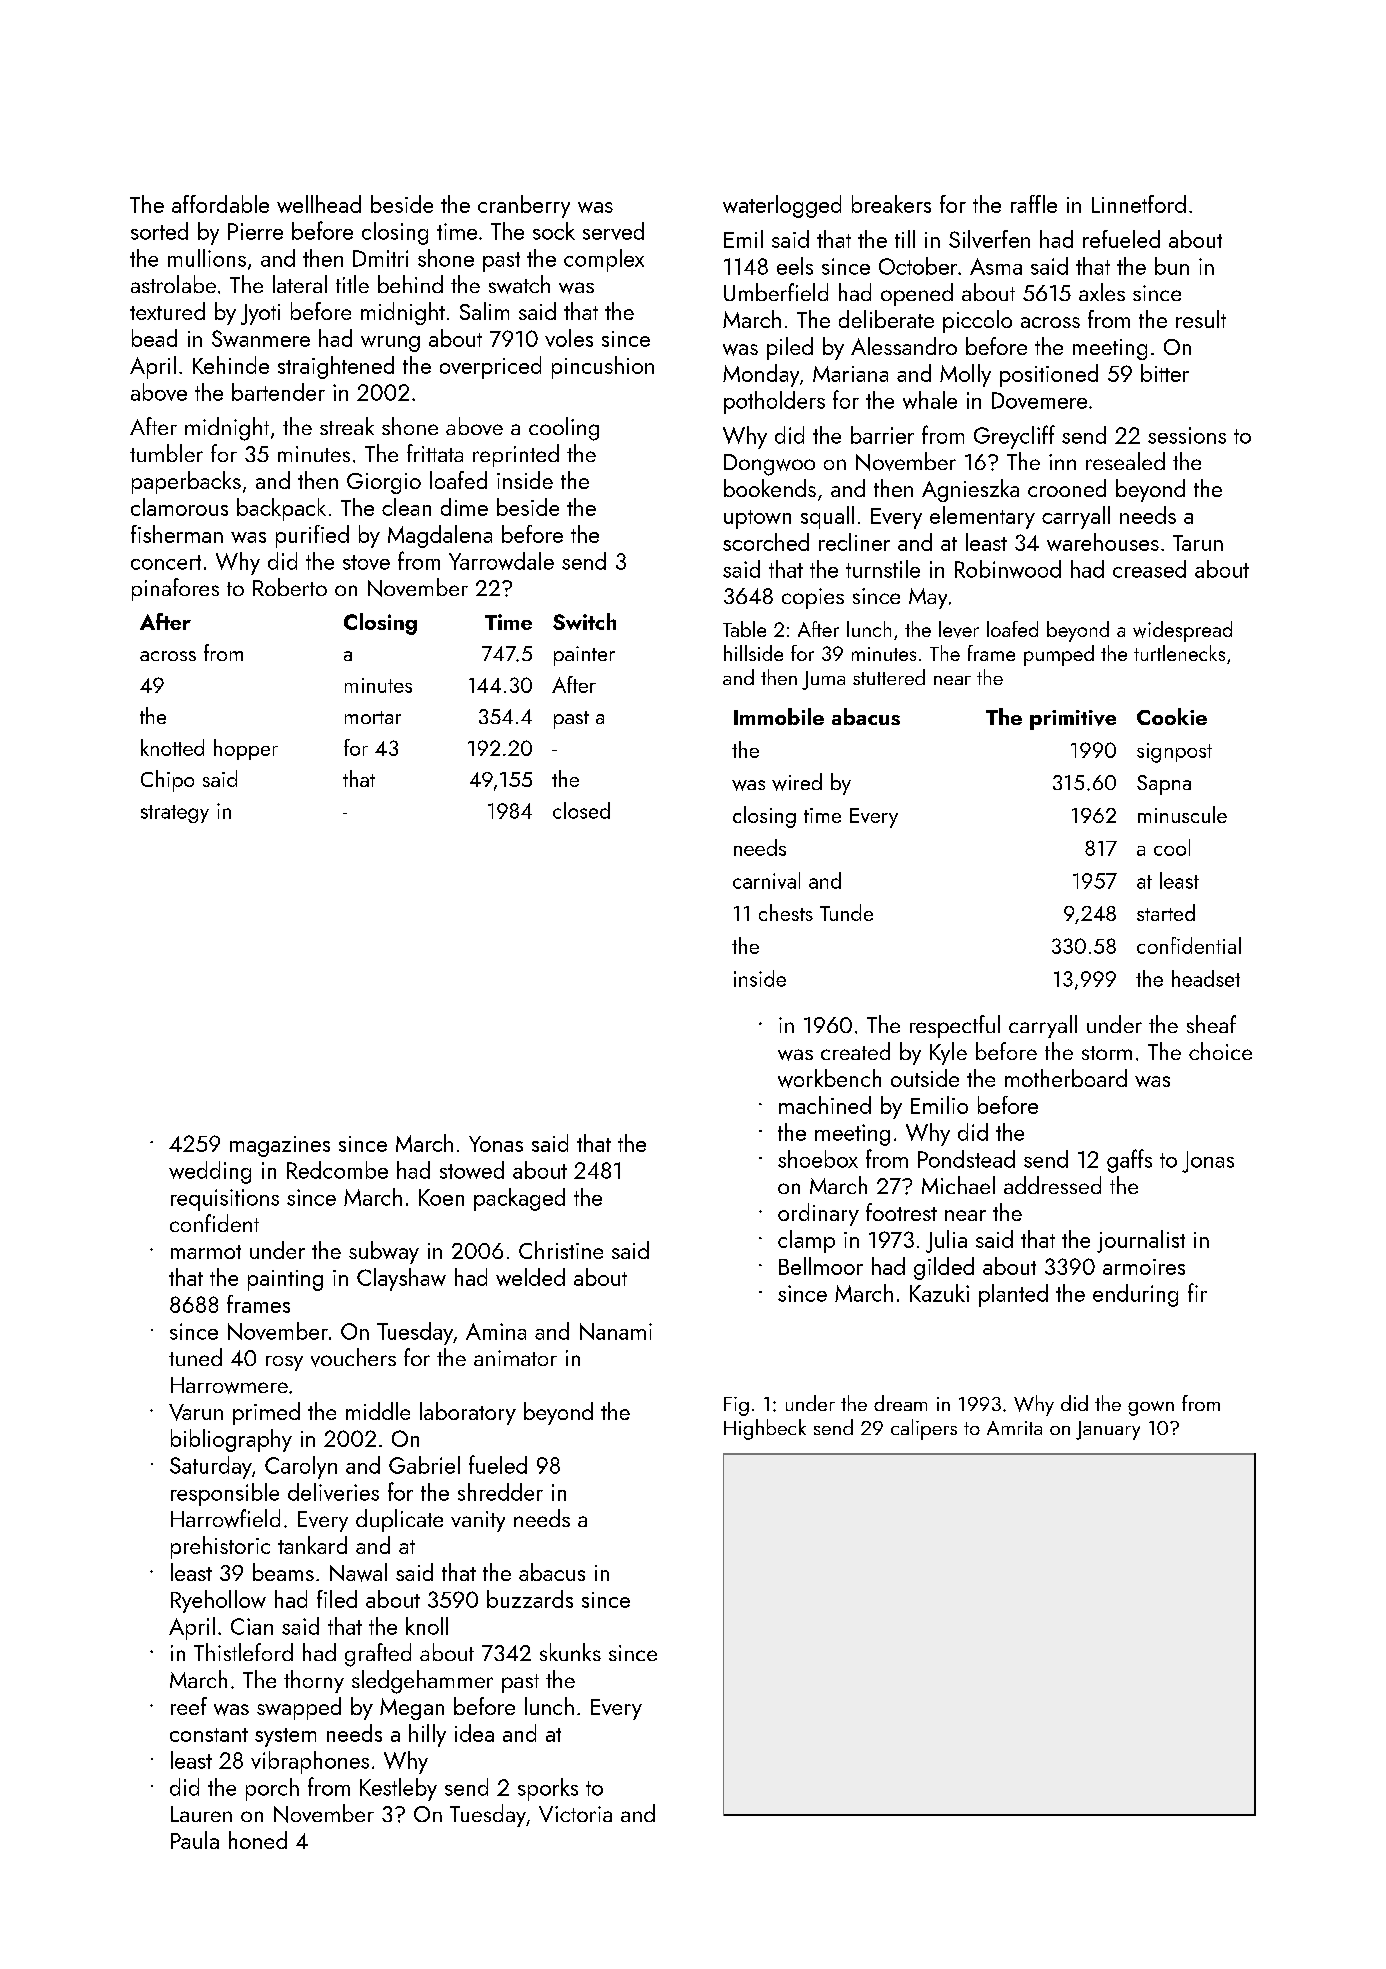 This screenshot has width=1386, height=1969. I want to click on planted, so click(1013, 1295).
